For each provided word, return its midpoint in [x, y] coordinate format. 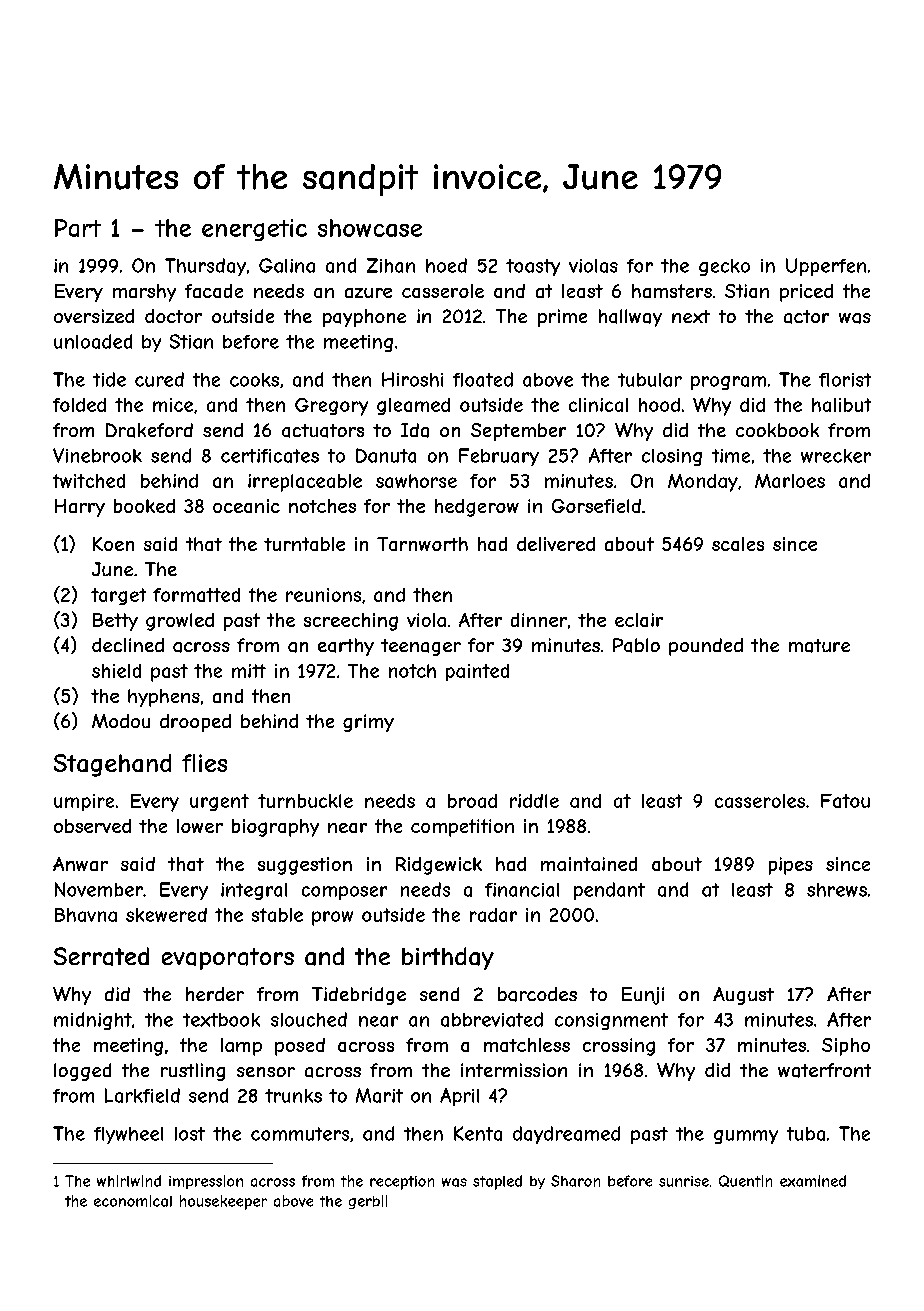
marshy [144, 293]
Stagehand [112, 765]
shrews [837, 890]
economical [133, 1201]
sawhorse [416, 481]
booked [144, 506]
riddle [534, 801]
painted [477, 672]
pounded [706, 647]
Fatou [845, 801]
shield [116, 671]
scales [738, 544]
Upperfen [826, 267]
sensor [266, 1072]
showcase [370, 228]
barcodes [537, 994]
